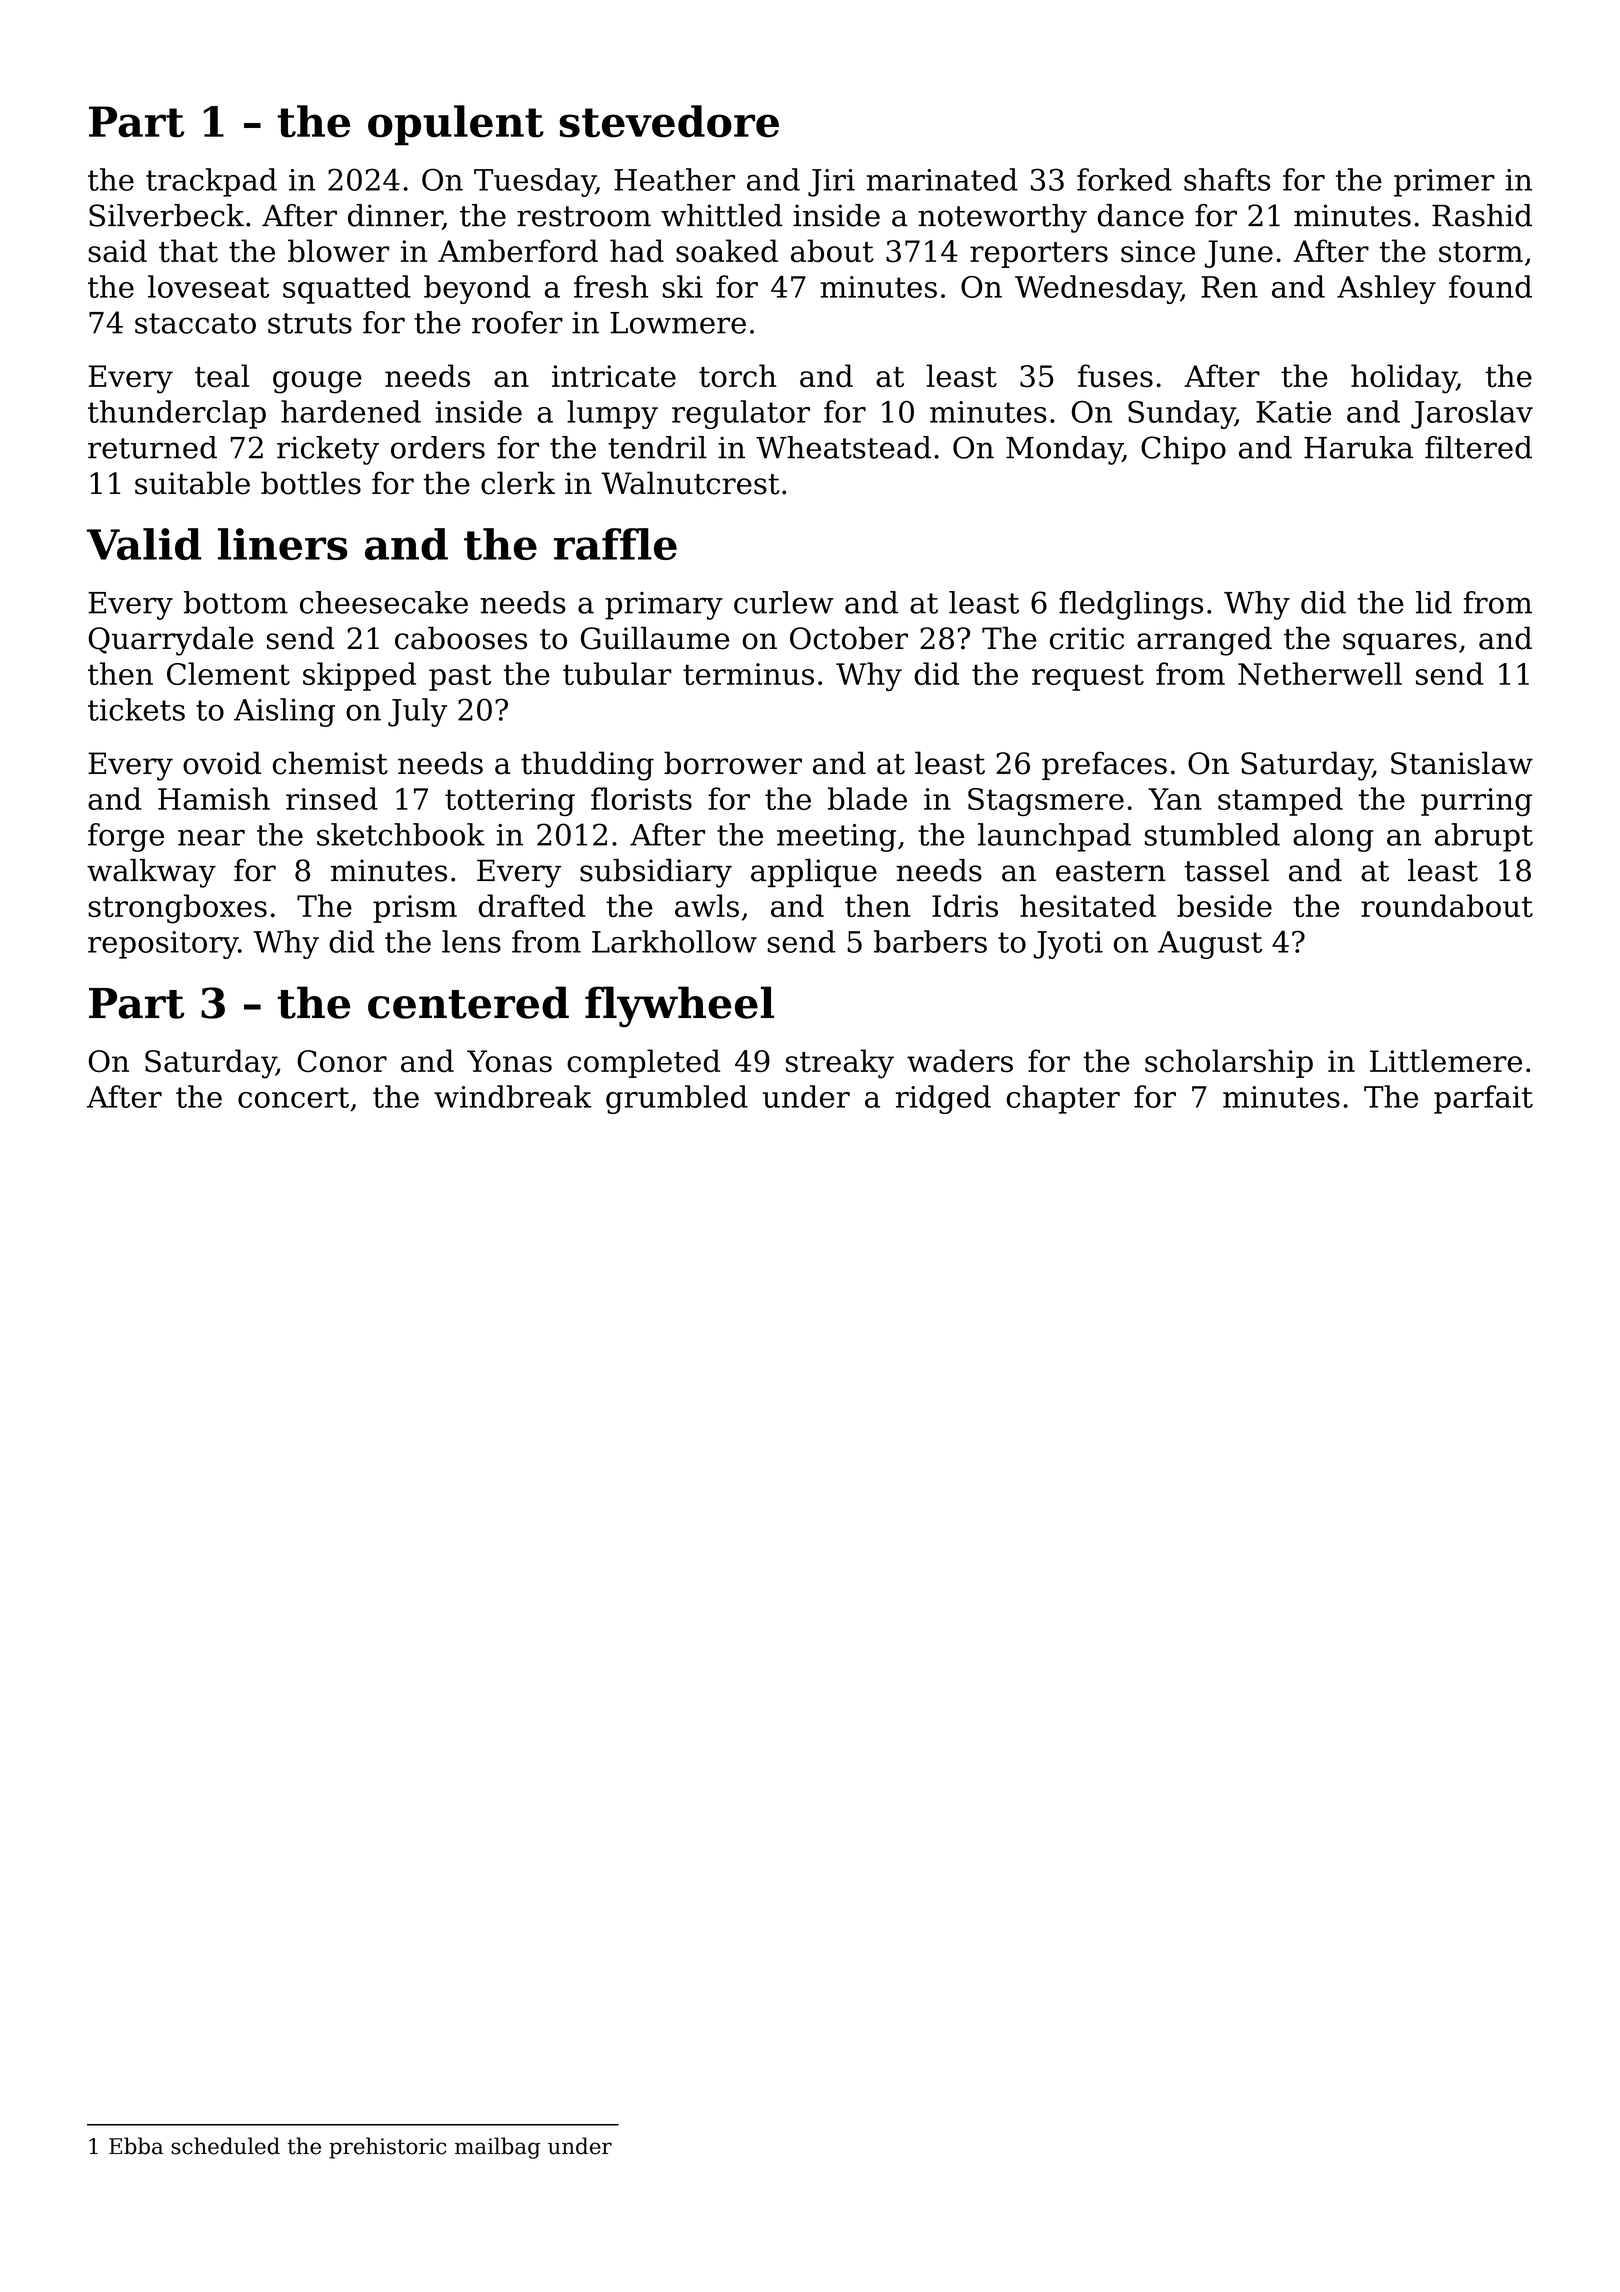 This image has width=1620, height=2292. What do you see at coordinates (497, 2148) in the image?
I see `mailbag` at bounding box center [497, 2148].
